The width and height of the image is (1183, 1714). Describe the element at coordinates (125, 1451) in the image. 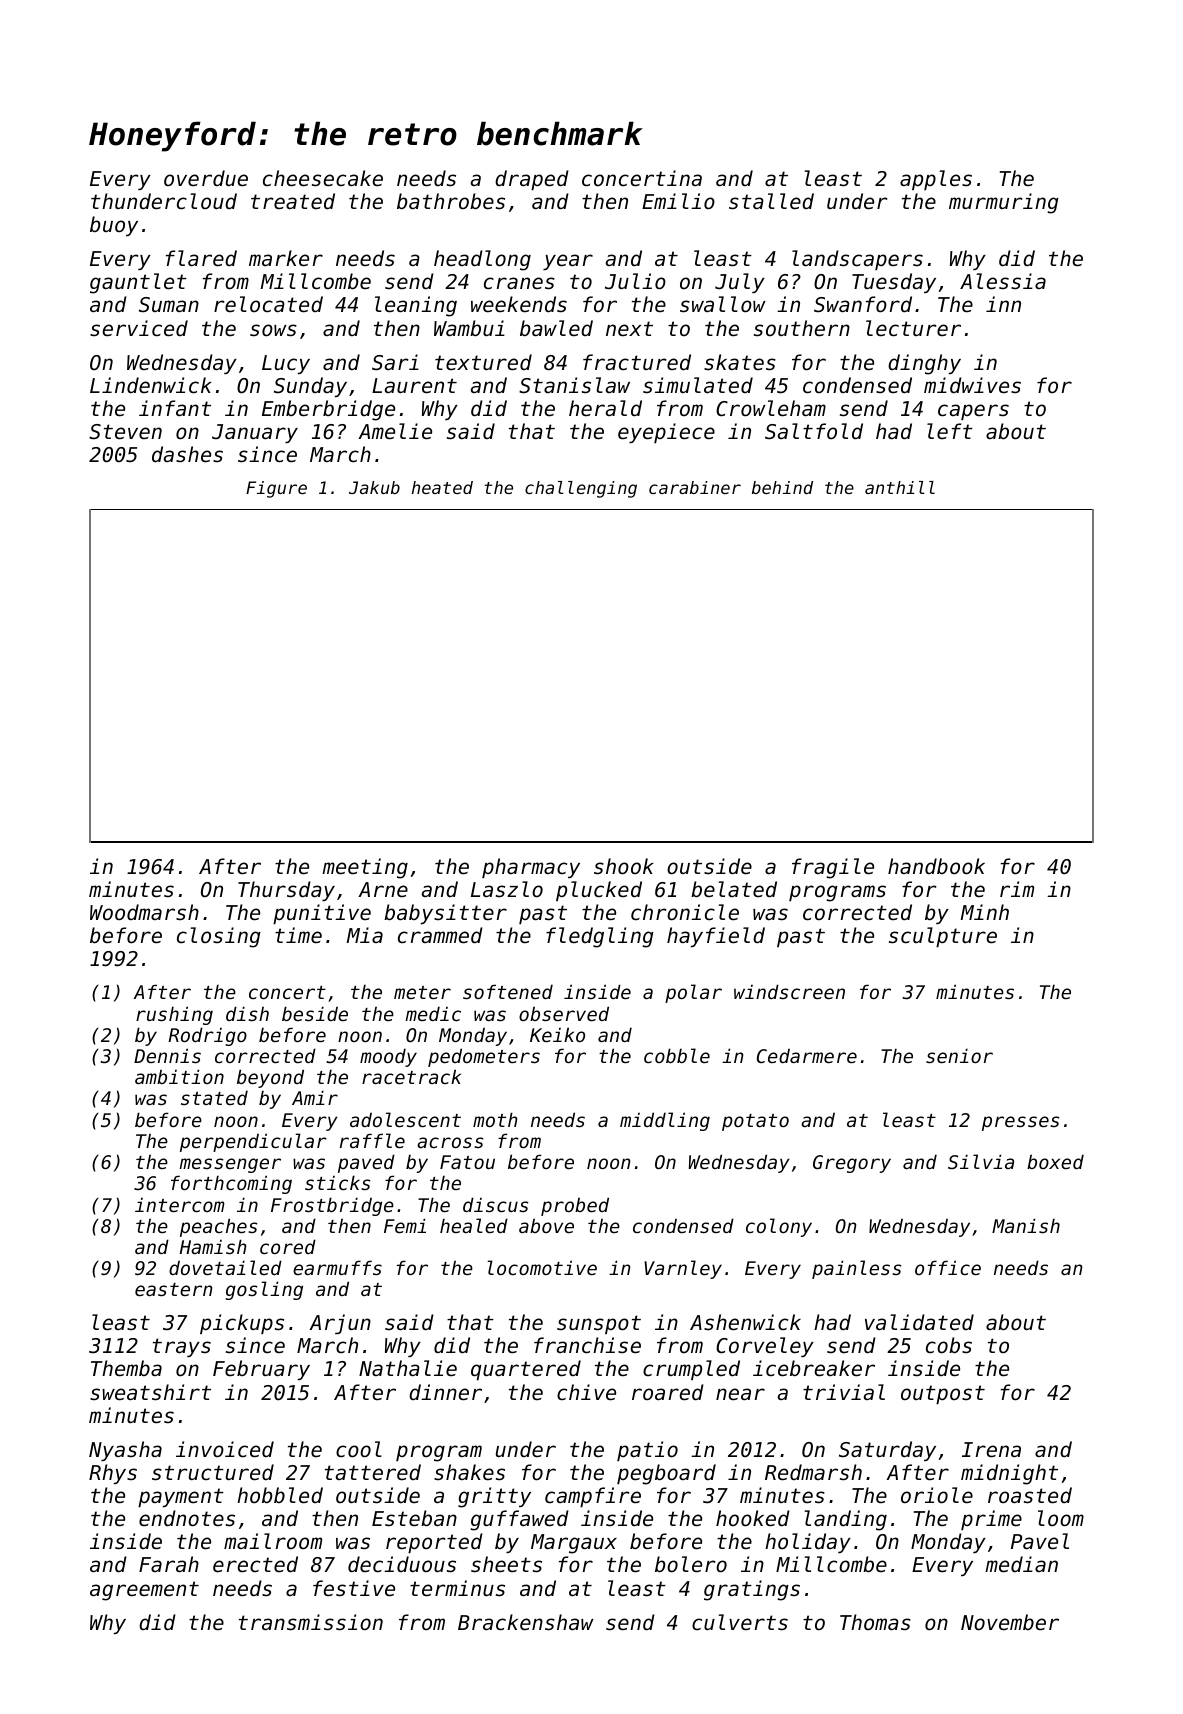

I see `Nyasha` at that location.
